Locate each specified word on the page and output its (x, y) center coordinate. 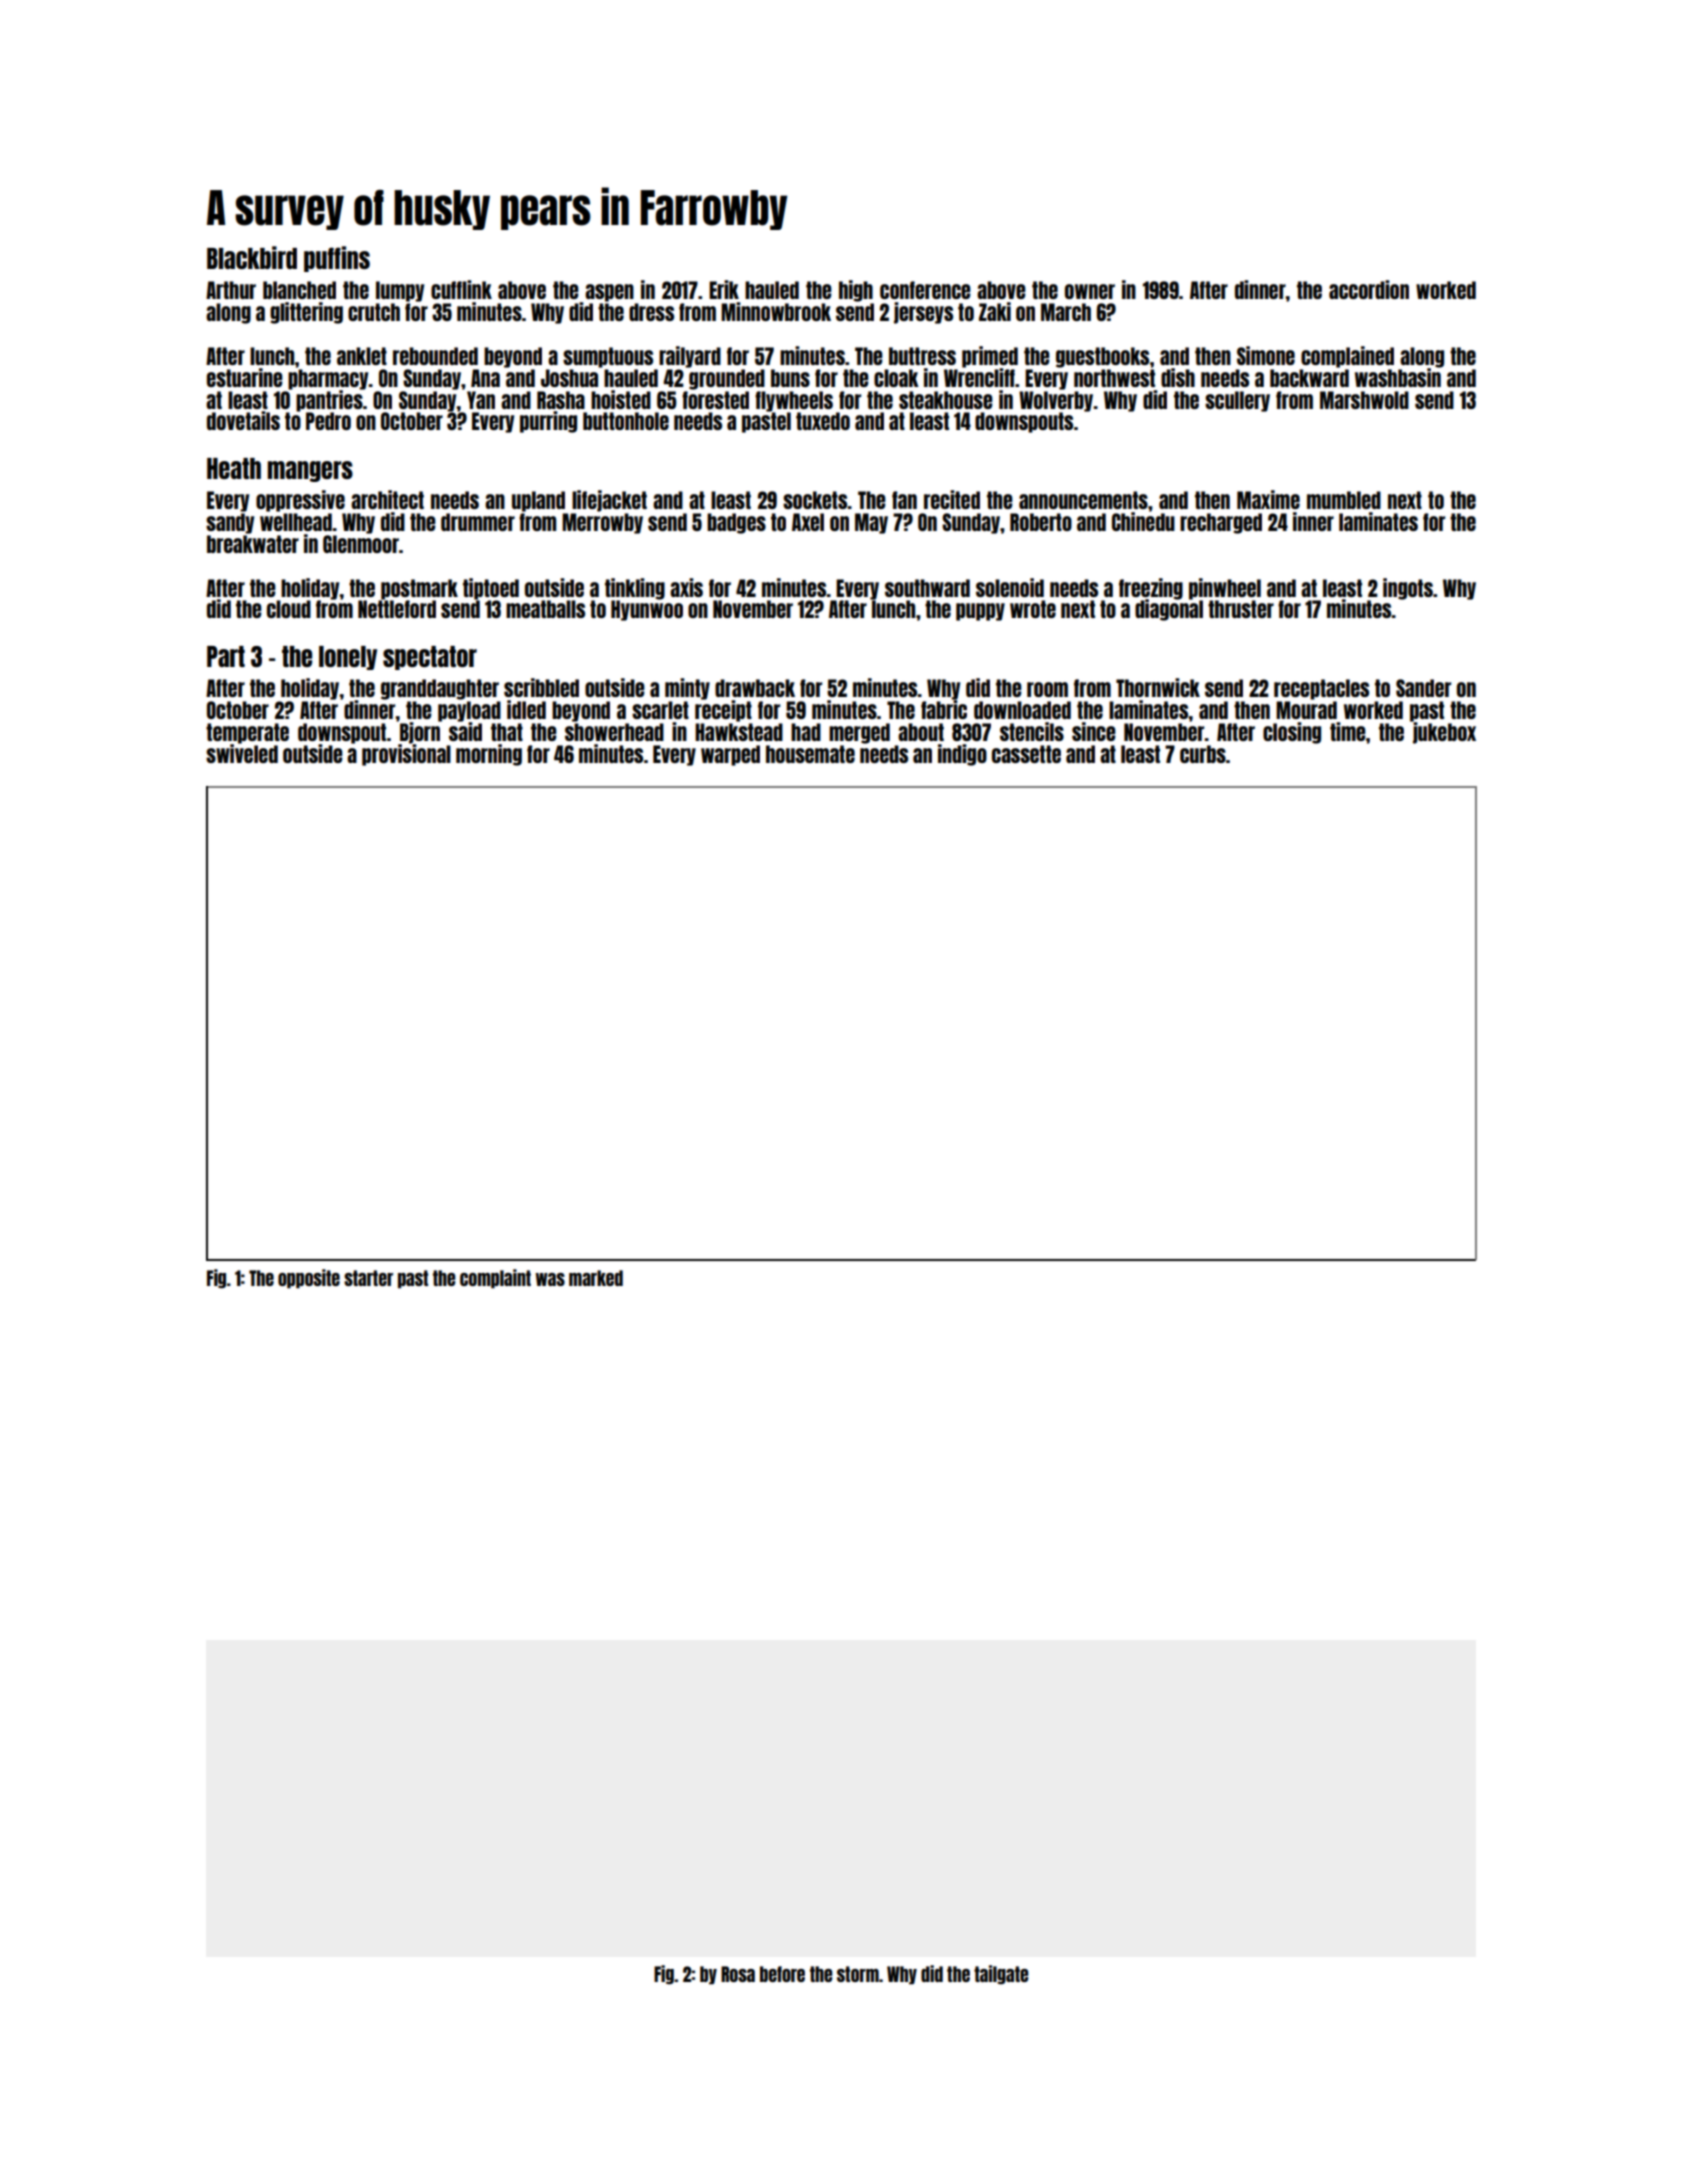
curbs (1203, 754)
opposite (309, 1279)
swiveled (242, 753)
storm (858, 1974)
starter (368, 1278)
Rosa (738, 1974)
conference (925, 290)
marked (596, 1278)
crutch (374, 312)
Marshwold (1364, 400)
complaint (495, 1279)
